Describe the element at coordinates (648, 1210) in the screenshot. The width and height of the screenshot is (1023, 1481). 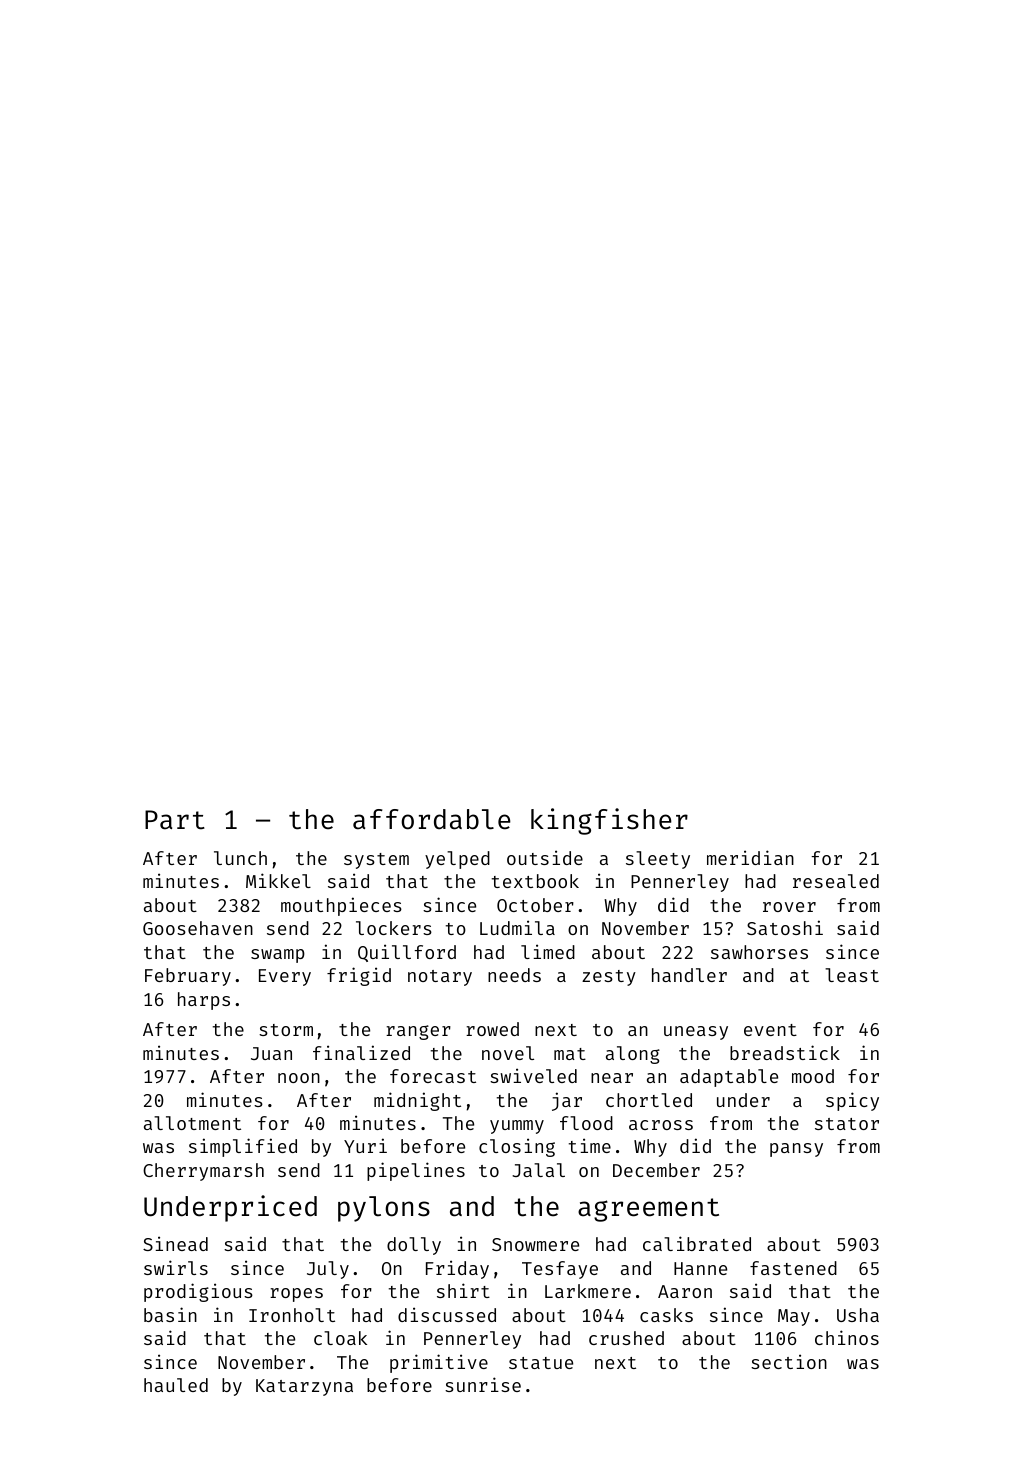
I see `agreement` at that location.
